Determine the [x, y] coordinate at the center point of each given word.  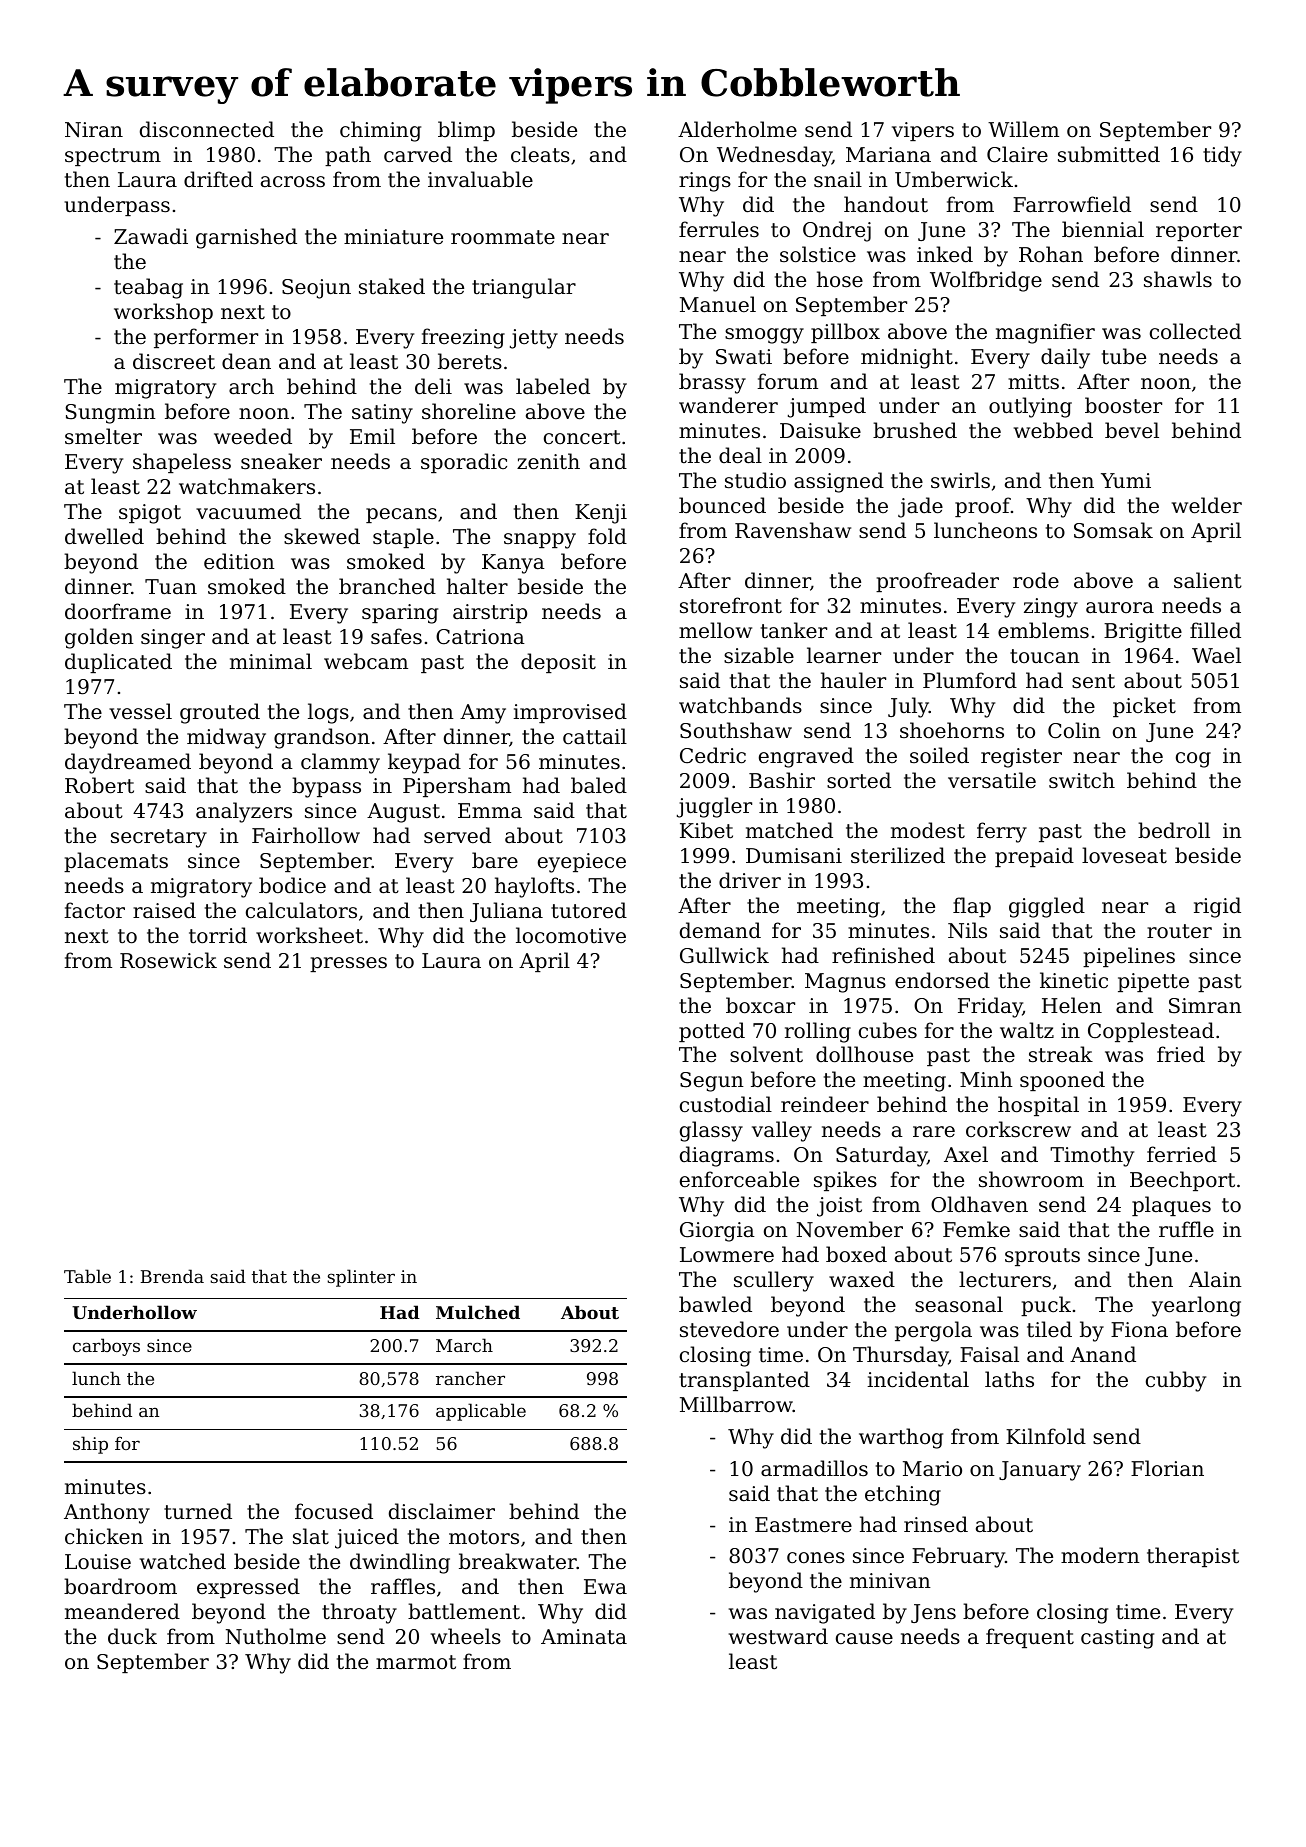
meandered [122, 1611]
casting [1117, 1639]
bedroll [1174, 830]
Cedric [713, 755]
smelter [103, 436]
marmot [416, 1662]
